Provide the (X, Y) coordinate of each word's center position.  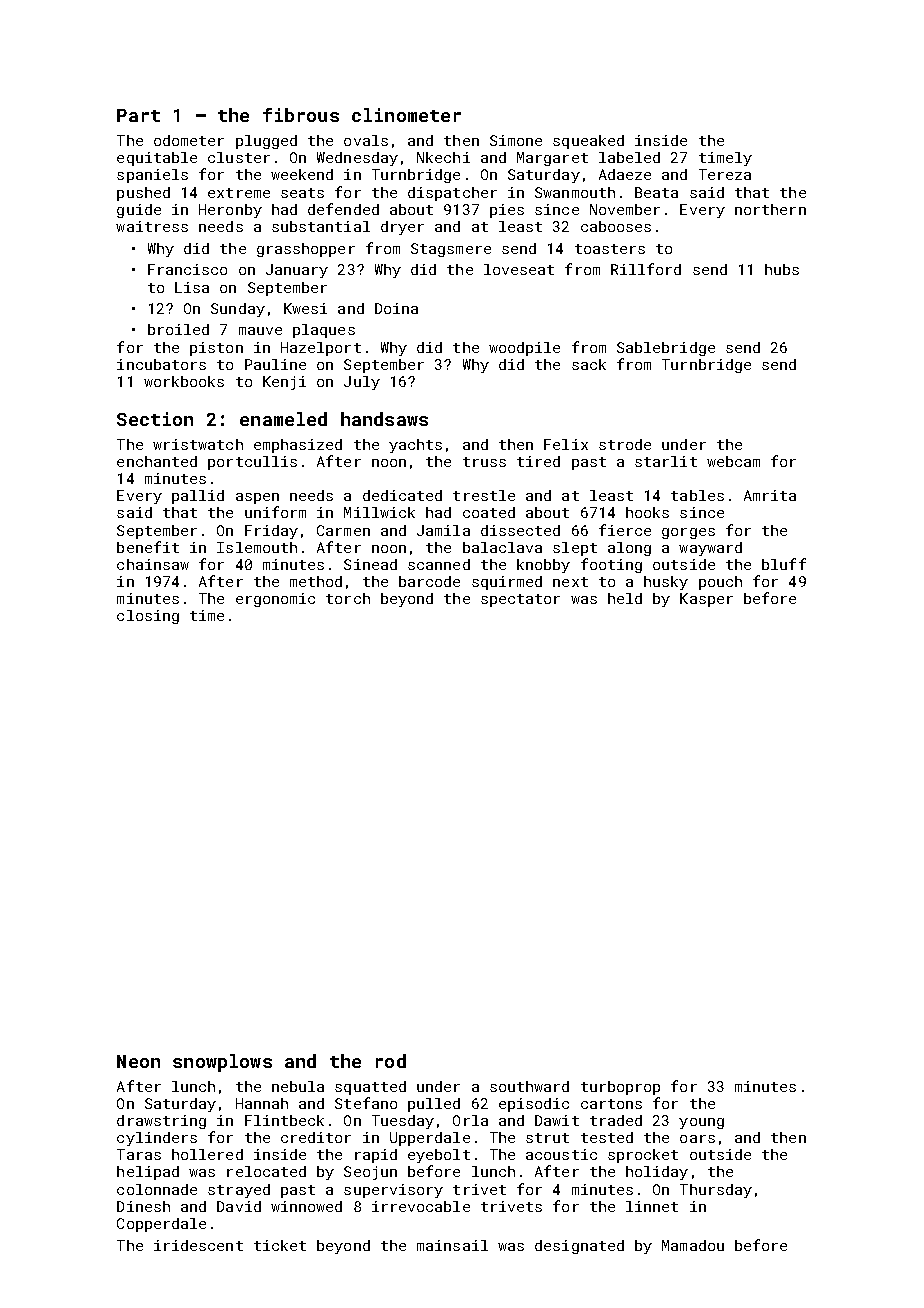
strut (547, 1138)
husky (666, 583)
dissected (520, 530)
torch (348, 598)
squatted (370, 1088)
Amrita (770, 495)
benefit (148, 547)
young (701, 1123)
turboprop (620, 1088)
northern (770, 209)
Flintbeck (284, 1120)
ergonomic (275, 600)
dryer (402, 228)
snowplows (222, 1063)
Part (138, 115)
